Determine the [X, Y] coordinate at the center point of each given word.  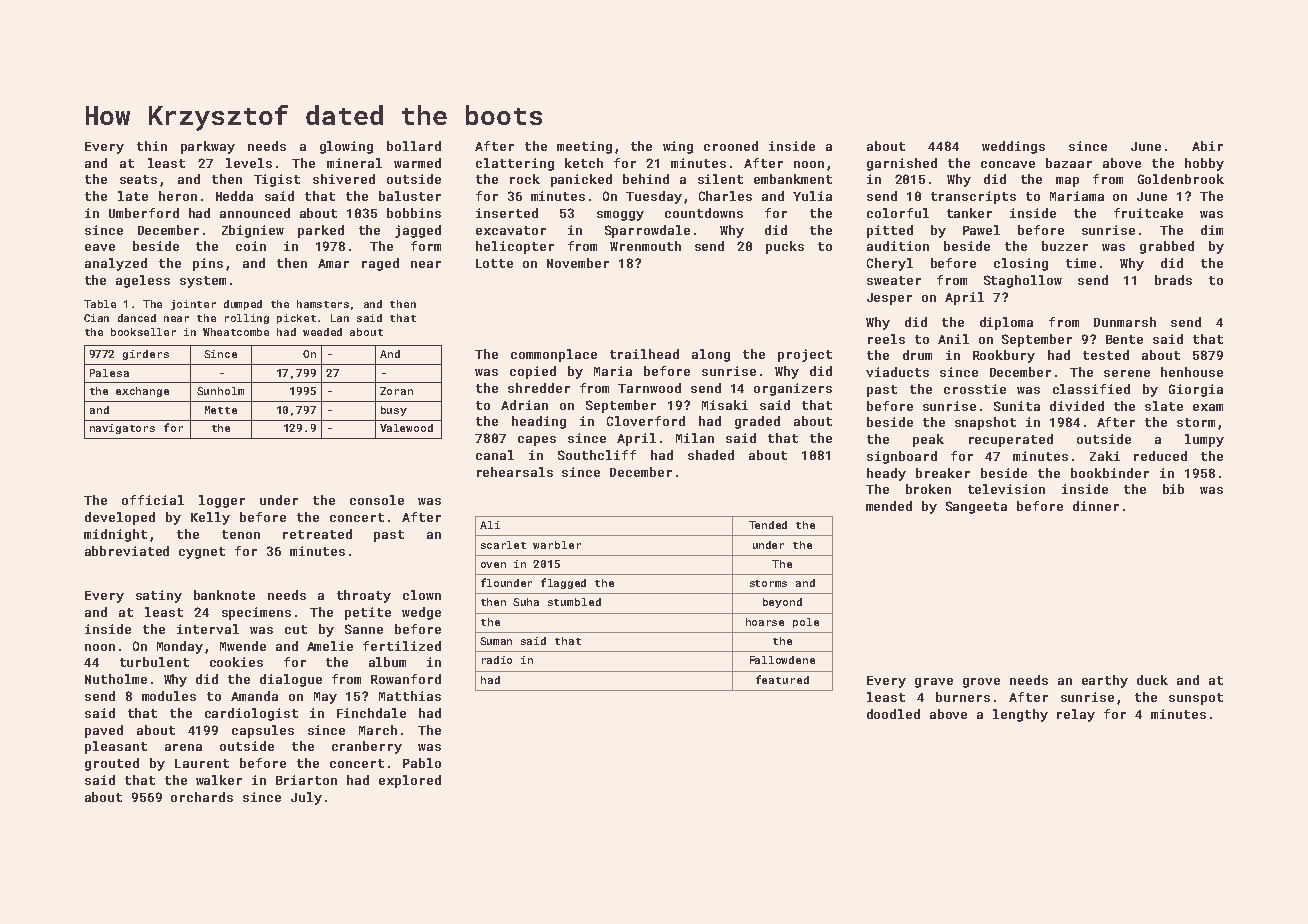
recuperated [1011, 440]
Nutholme [116, 679]
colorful [898, 213]
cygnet [202, 553]
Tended [768, 525]
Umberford [144, 213]
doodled [893, 714]
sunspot [1196, 699]
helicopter [515, 247]
